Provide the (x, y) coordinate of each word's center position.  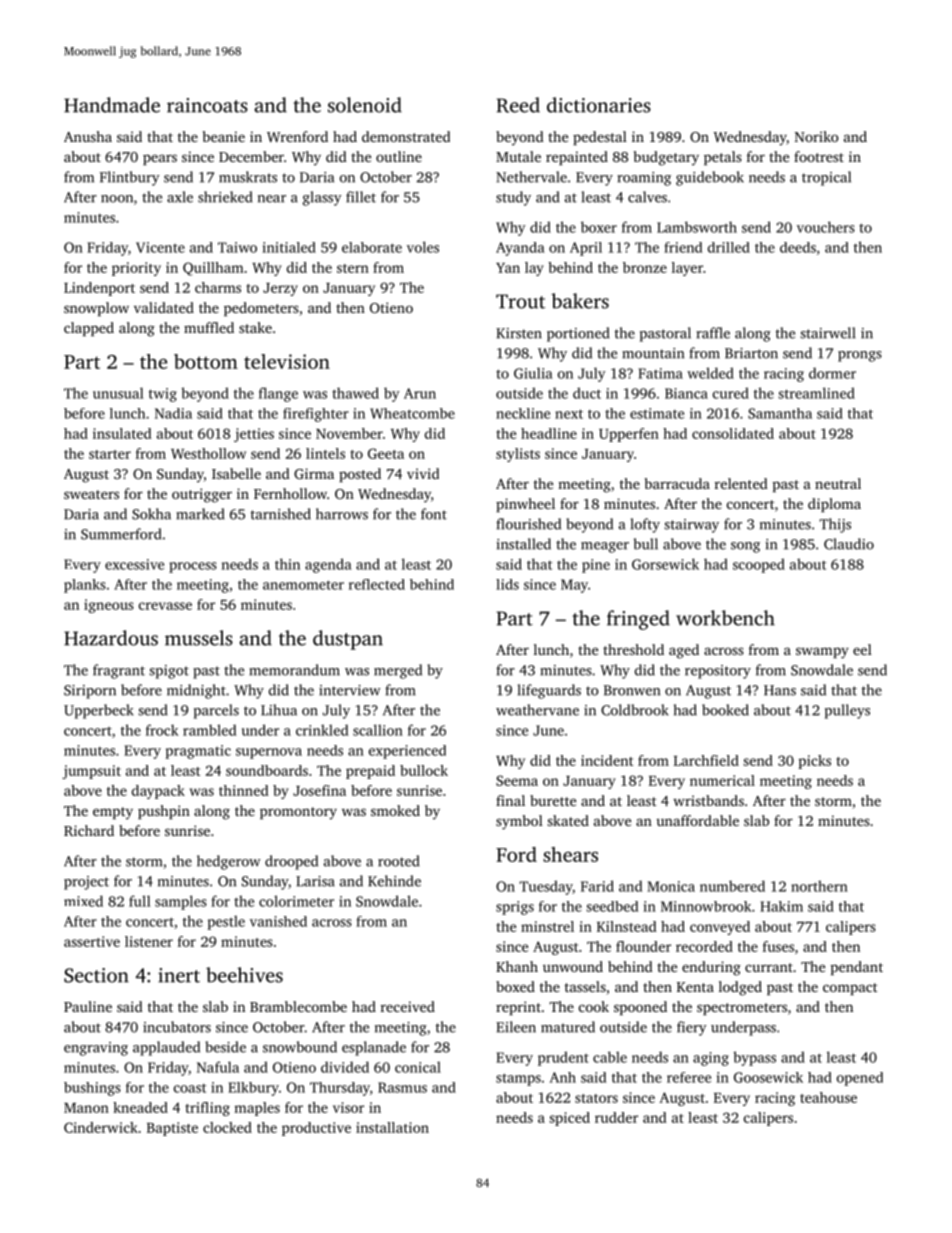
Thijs (835, 525)
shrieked (225, 197)
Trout (520, 301)
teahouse (828, 1097)
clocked (227, 1127)
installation (392, 1127)
